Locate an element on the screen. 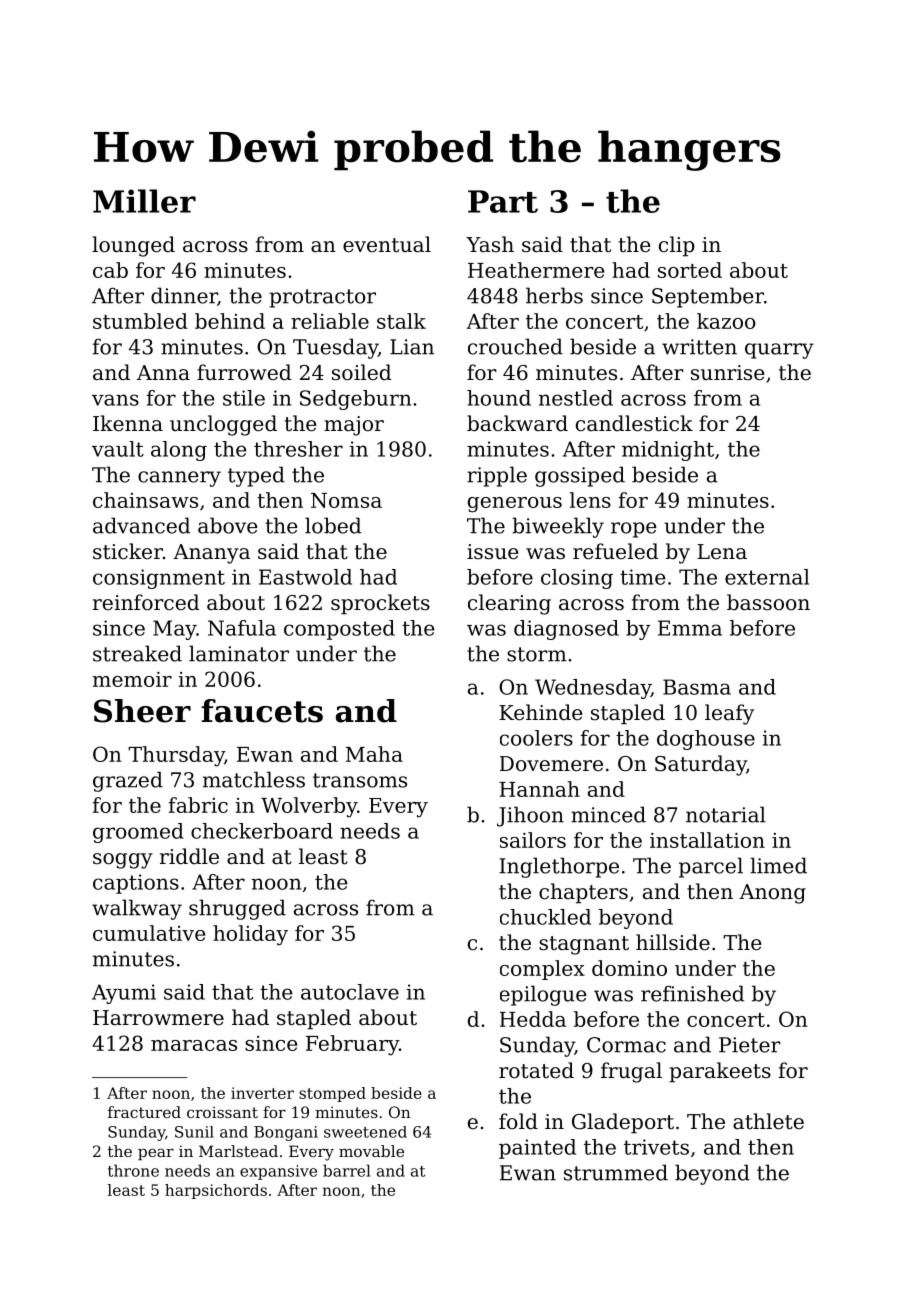 This screenshot has height=1316, width=908. written is located at coordinates (699, 347).
